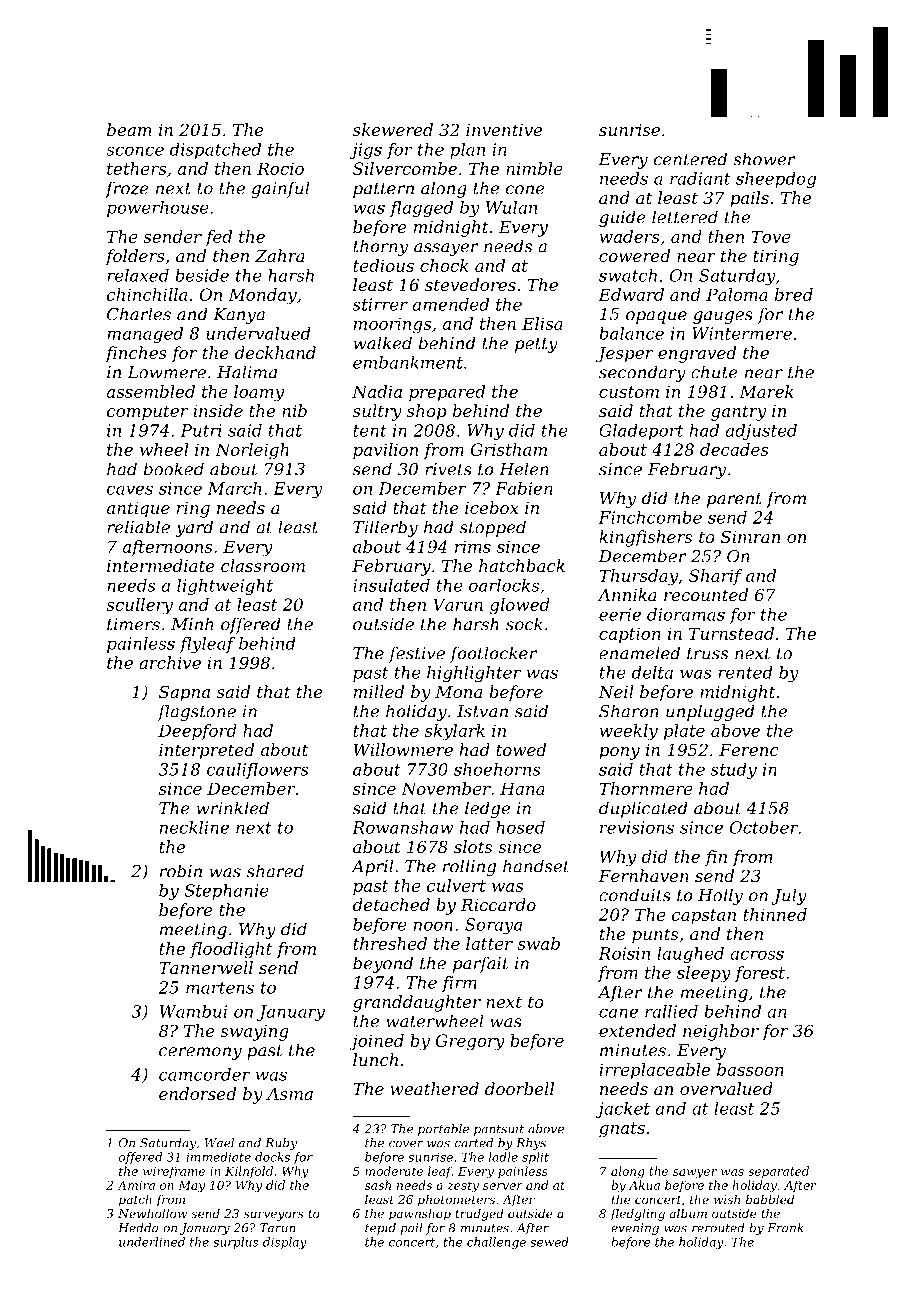 This screenshot has width=924, height=1308. What do you see at coordinates (235, 1243) in the screenshot?
I see `surplus` at bounding box center [235, 1243].
